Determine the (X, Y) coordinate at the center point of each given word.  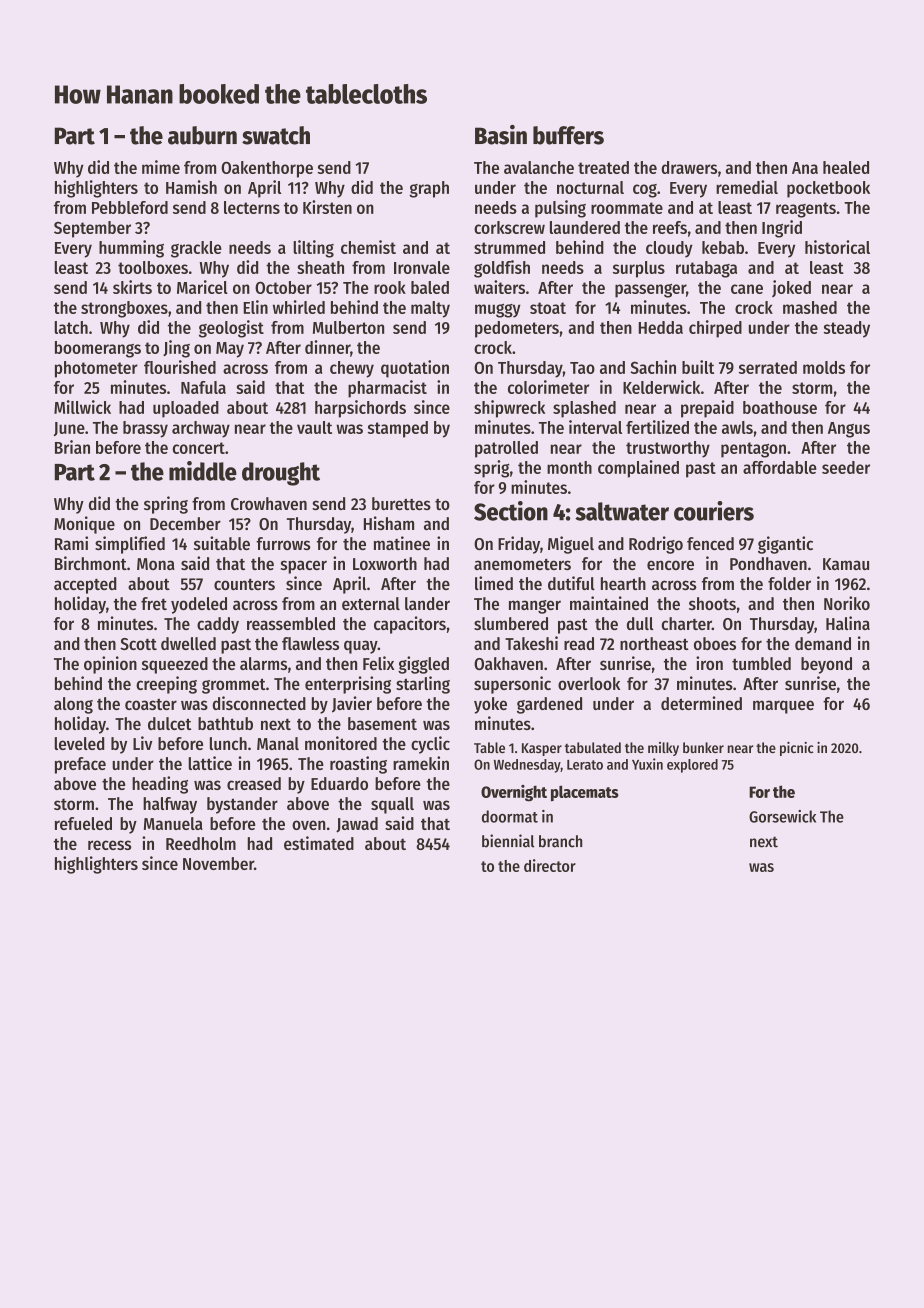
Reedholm (201, 843)
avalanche (539, 167)
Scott (138, 644)
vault (314, 427)
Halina (848, 623)
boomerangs (98, 349)
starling (423, 685)
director (550, 865)
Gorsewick (782, 816)
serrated (768, 367)
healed (846, 167)
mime (161, 167)
